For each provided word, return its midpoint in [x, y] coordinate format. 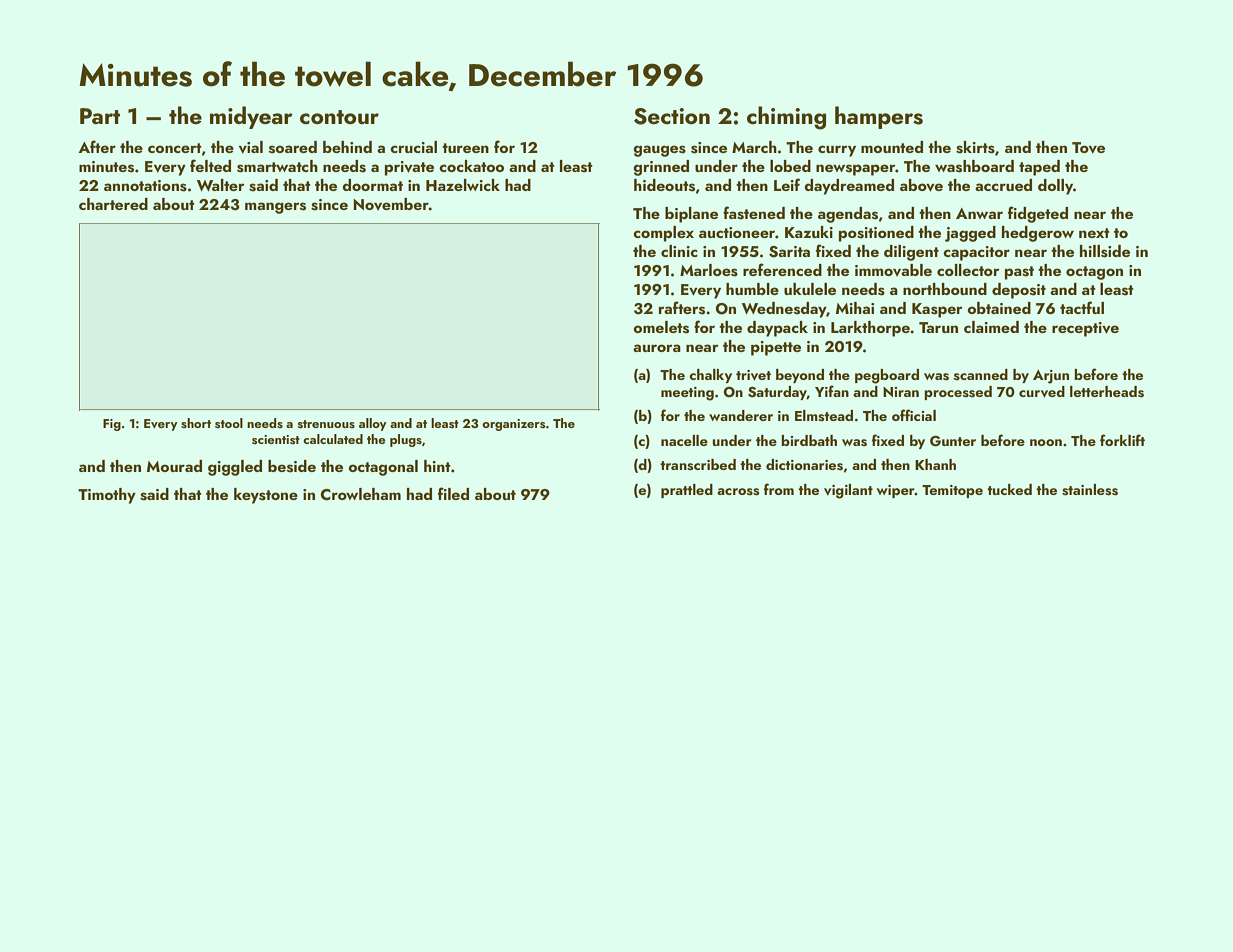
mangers [275, 208]
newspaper [856, 170]
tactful [1082, 307]
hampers [879, 117]
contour [339, 117]
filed [453, 493]
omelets [661, 327]
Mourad [174, 466]
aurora [657, 348]
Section [672, 116]
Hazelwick [463, 185]
